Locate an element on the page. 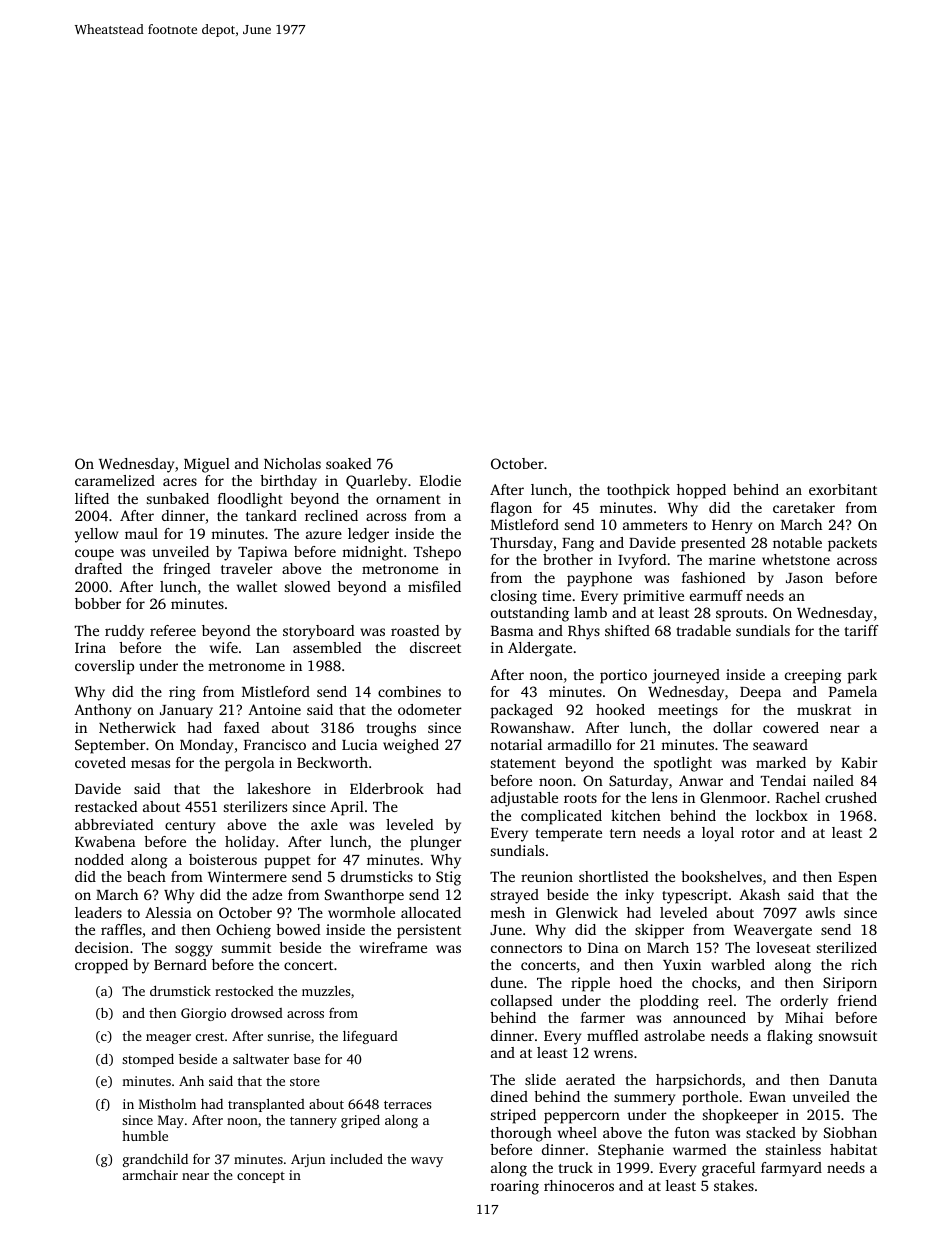 Image resolution: width=952 pixels, height=1233 pixels. Espen is located at coordinates (857, 879).
